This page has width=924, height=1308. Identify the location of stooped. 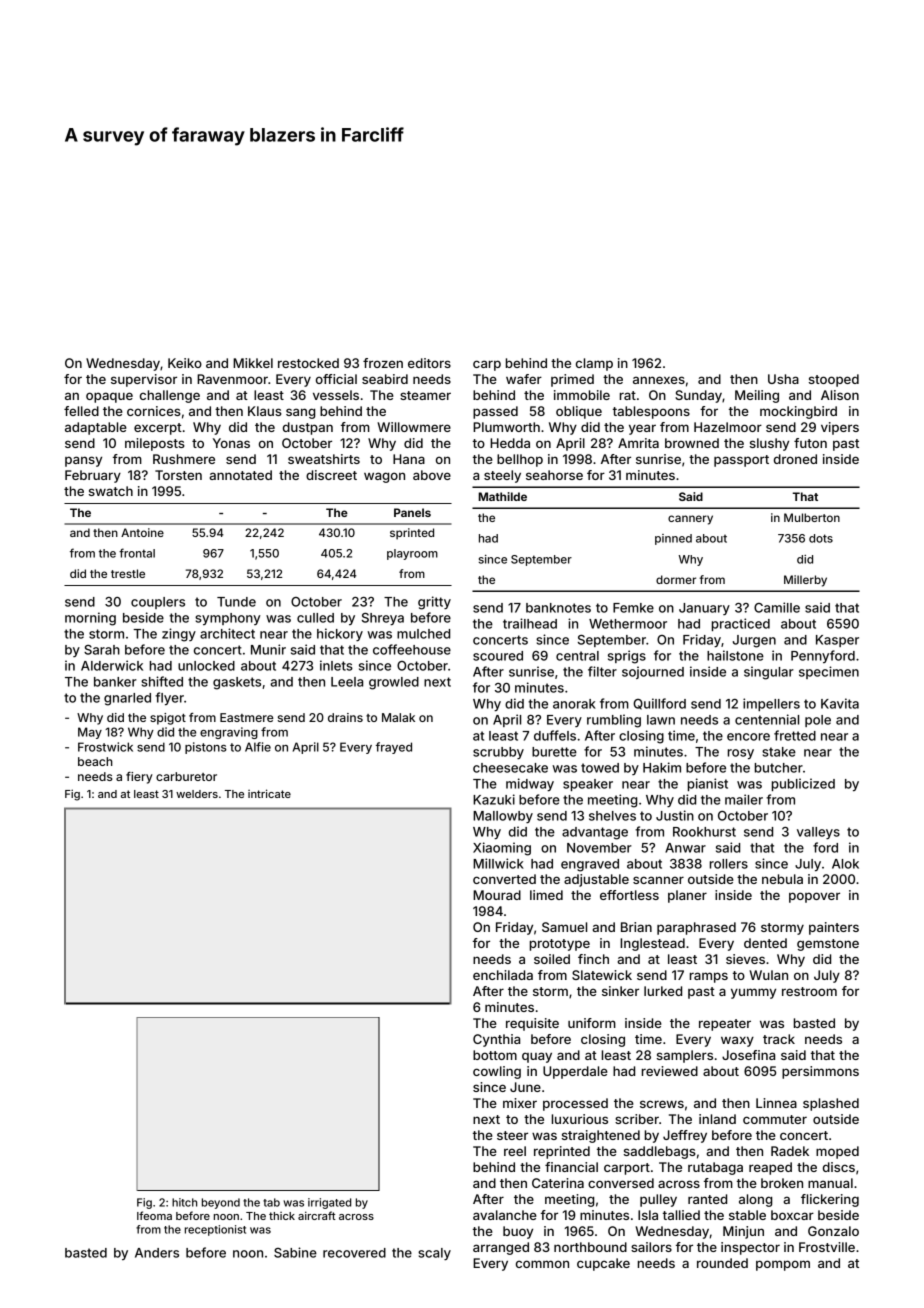
(834, 380).
